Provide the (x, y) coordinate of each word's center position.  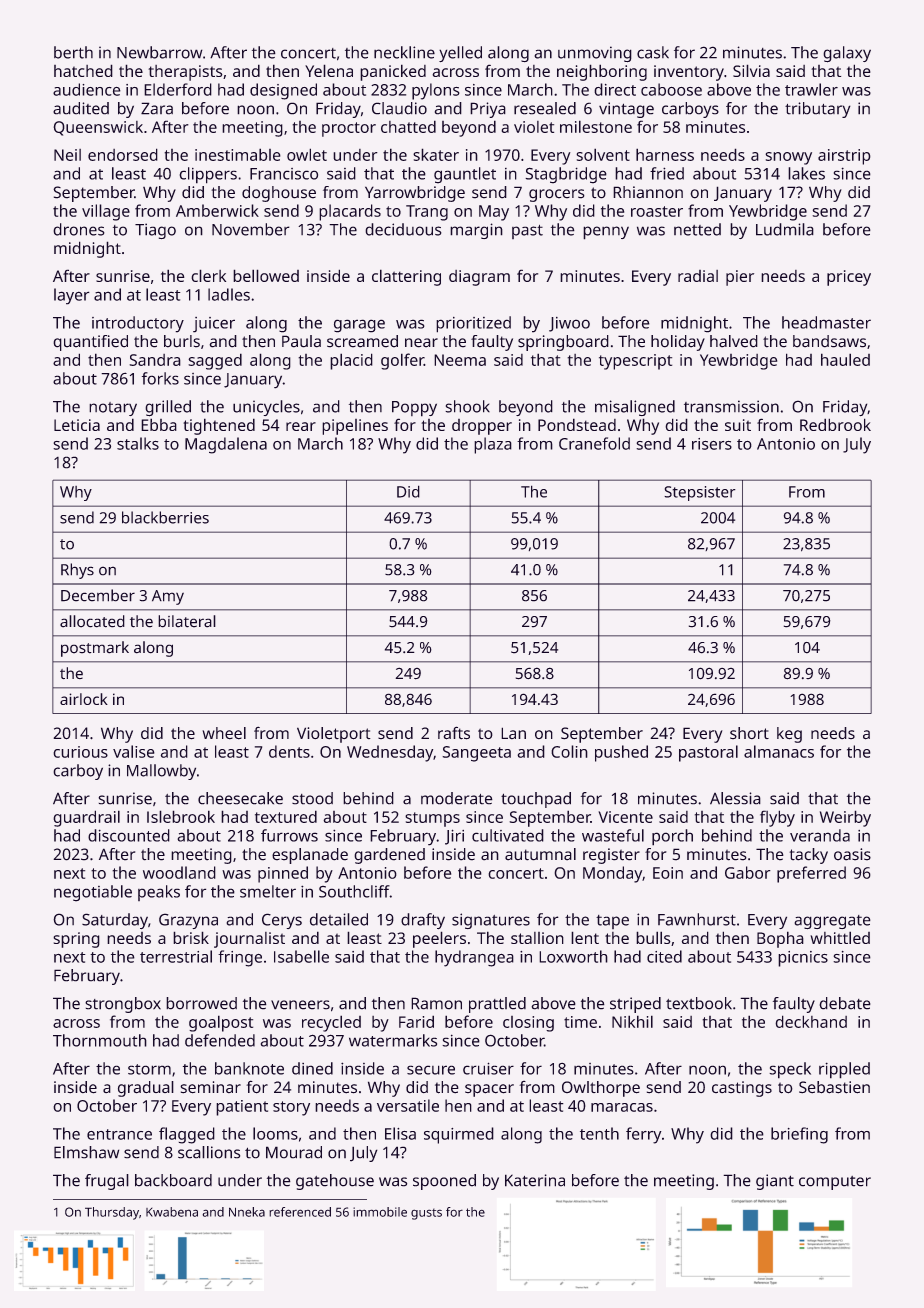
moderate (457, 798)
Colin (569, 751)
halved (734, 341)
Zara (157, 108)
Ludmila (785, 229)
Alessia (735, 798)
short (749, 733)
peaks (159, 893)
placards (350, 212)
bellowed (266, 275)
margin (476, 231)
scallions (209, 1152)
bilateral (187, 621)
